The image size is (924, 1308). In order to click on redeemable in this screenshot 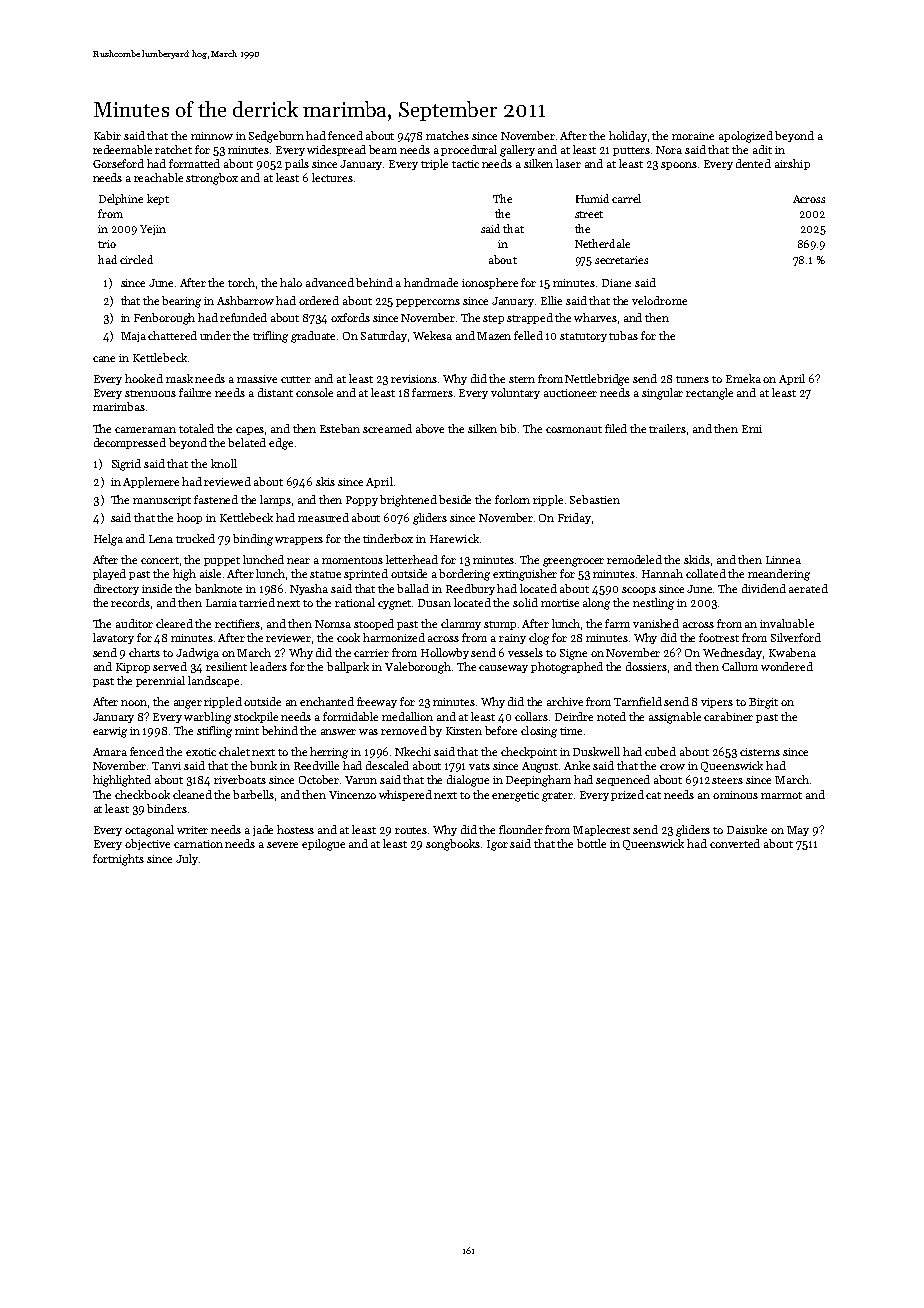, I will do `click(122, 149)`.
